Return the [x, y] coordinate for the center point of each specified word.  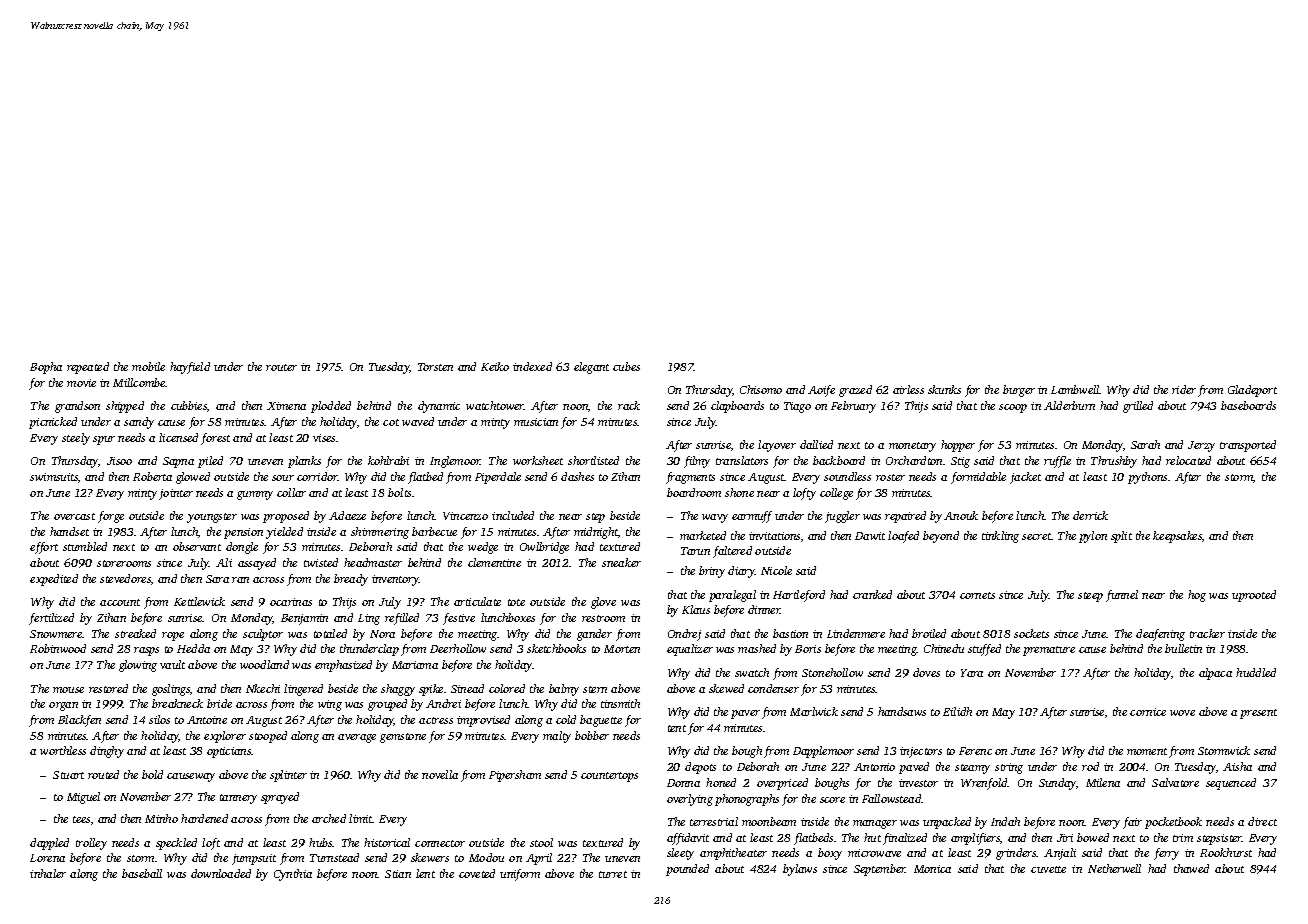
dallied [816, 444]
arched [329, 818]
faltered [732, 552]
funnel [1122, 596]
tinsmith [620, 703]
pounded [687, 870]
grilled [1138, 407]
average [357, 738]
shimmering [380, 533]
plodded [331, 407]
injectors [921, 752]
